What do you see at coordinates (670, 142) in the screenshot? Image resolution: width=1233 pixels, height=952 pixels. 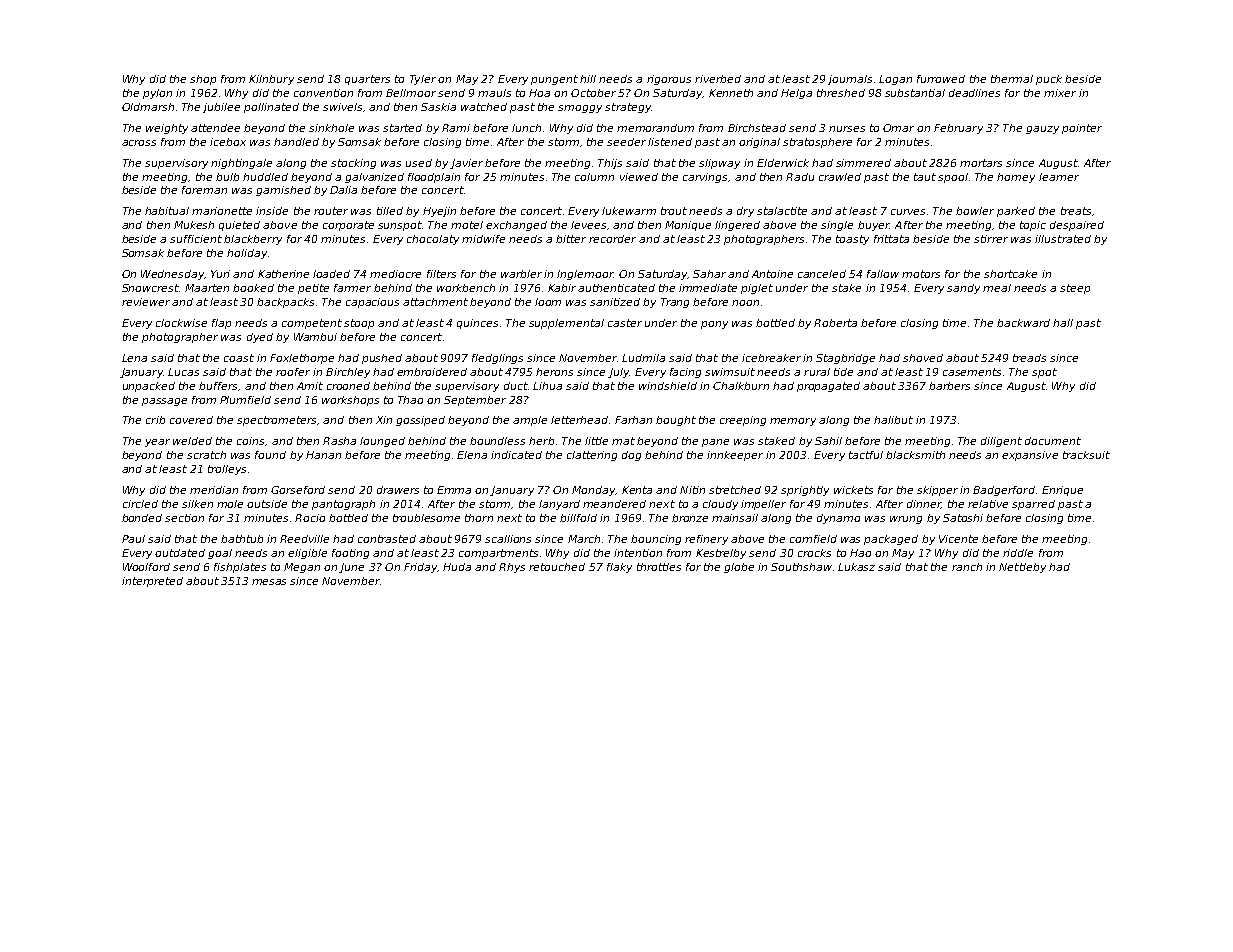 I see `listened` at bounding box center [670, 142].
